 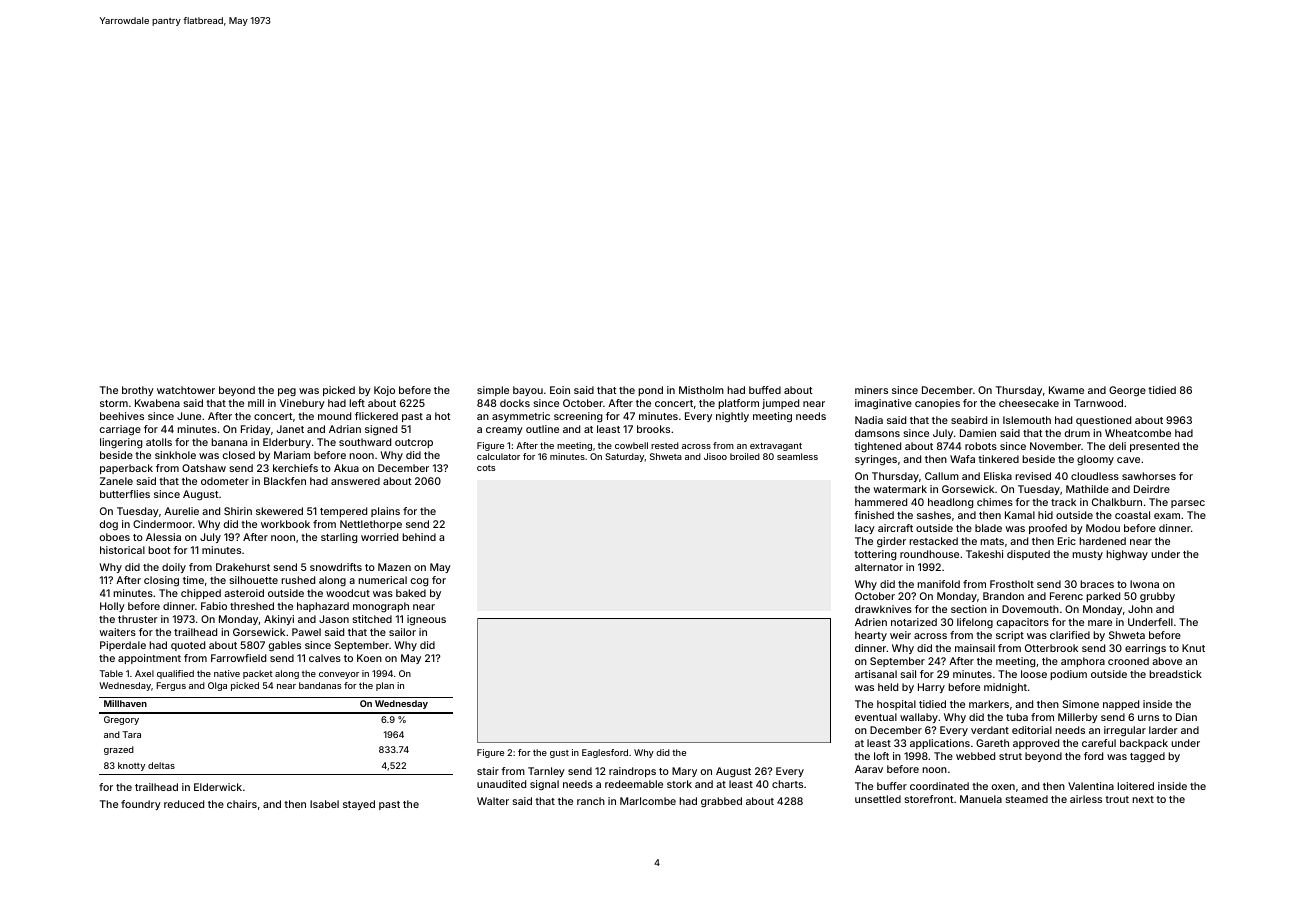 What do you see at coordinates (161, 581) in the document?
I see `closing` at bounding box center [161, 581].
